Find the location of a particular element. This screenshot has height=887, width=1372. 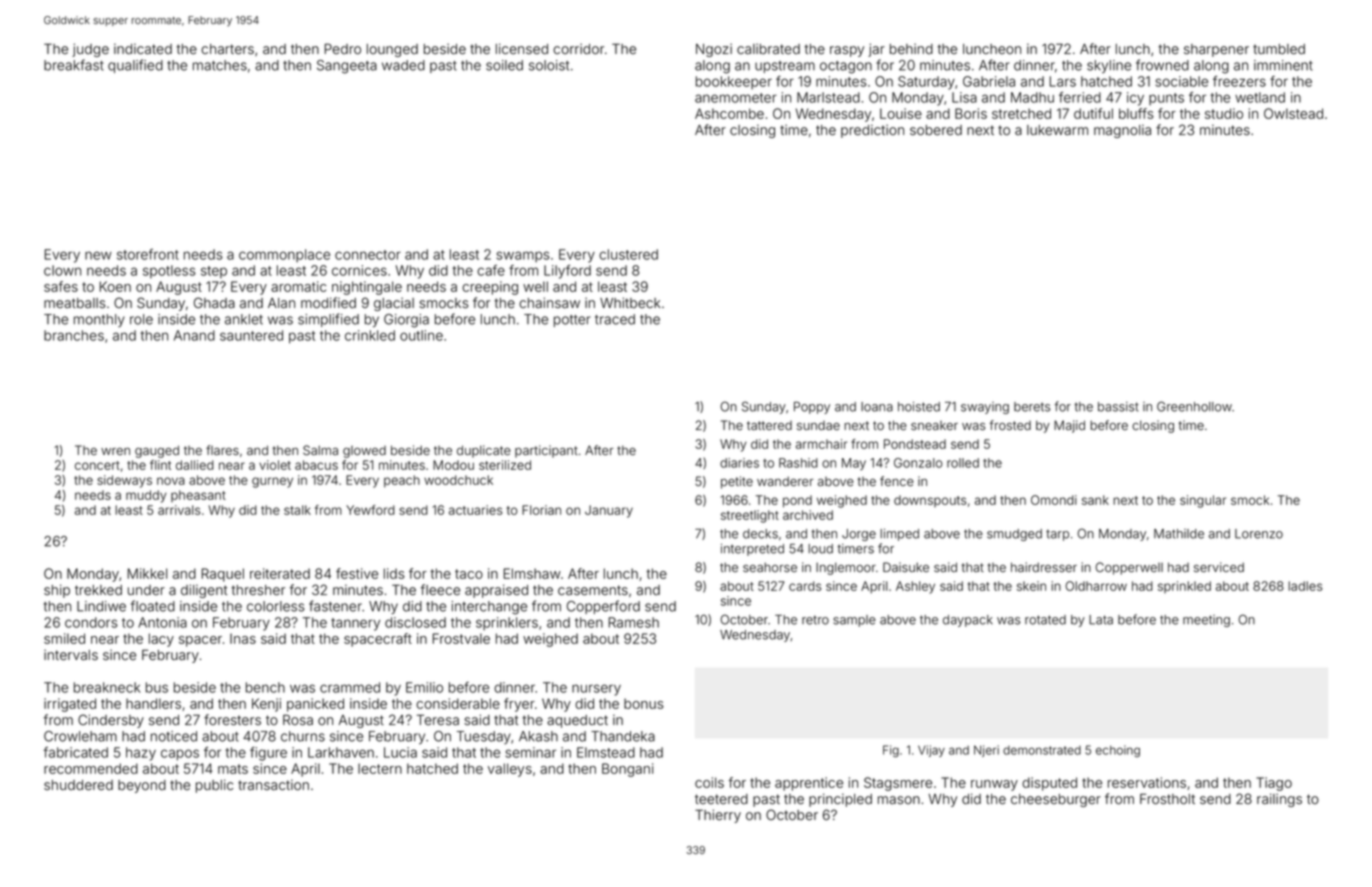

Rosa is located at coordinates (298, 720).
